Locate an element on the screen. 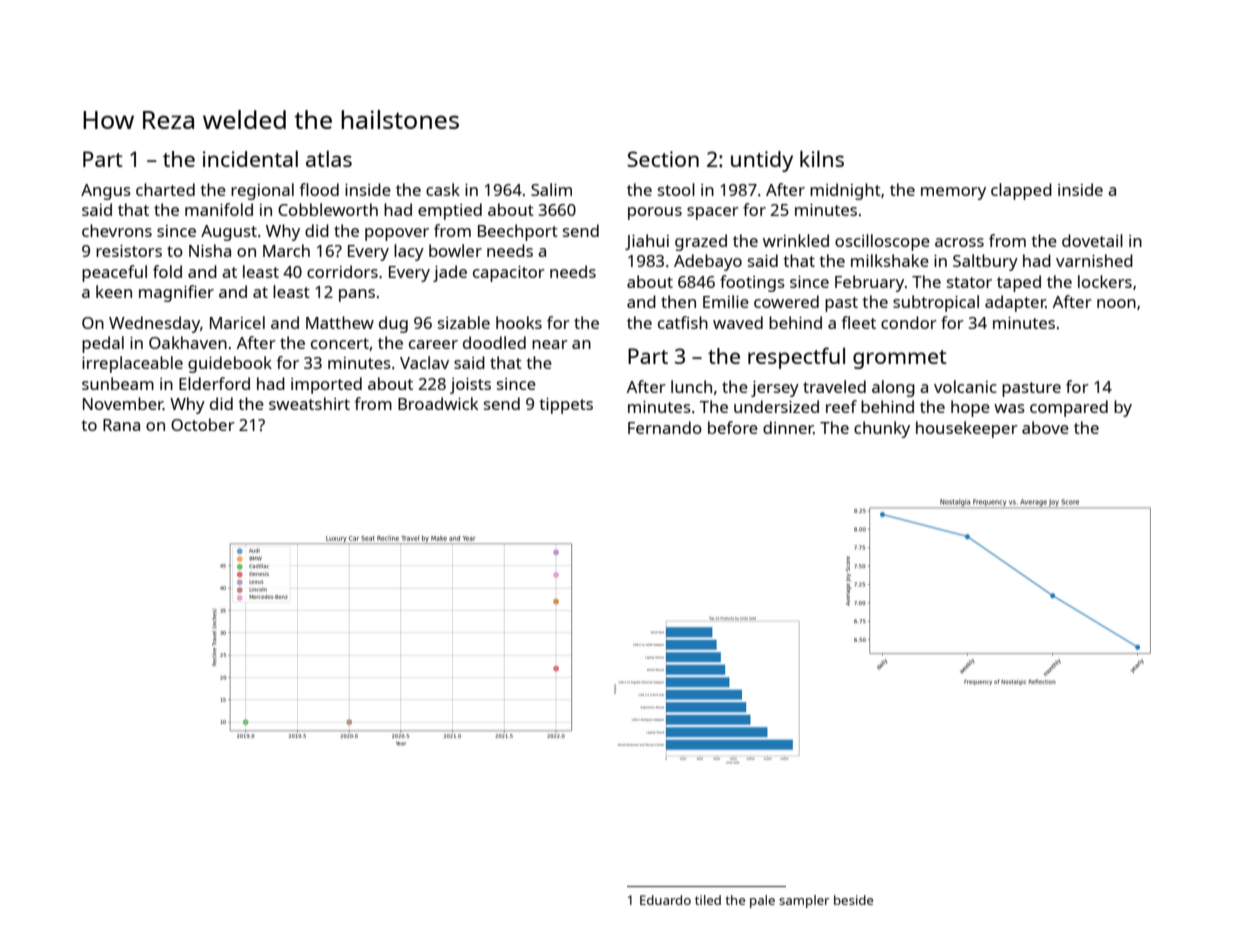  above is located at coordinates (1045, 427).
